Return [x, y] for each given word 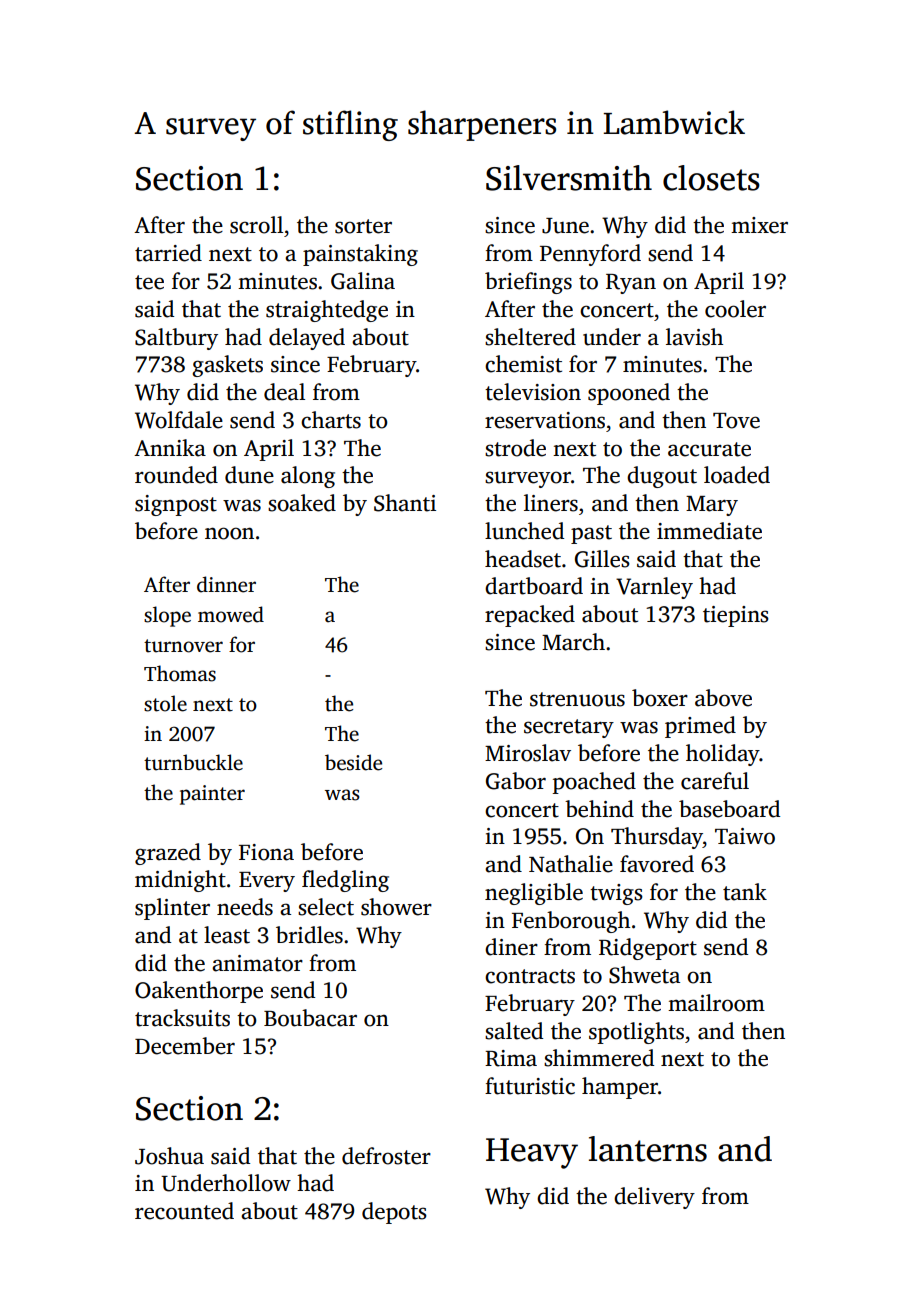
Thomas [180, 673]
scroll [256, 225]
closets [711, 178]
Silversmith [569, 178]
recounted [184, 1211]
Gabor [516, 781]
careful [715, 781]
